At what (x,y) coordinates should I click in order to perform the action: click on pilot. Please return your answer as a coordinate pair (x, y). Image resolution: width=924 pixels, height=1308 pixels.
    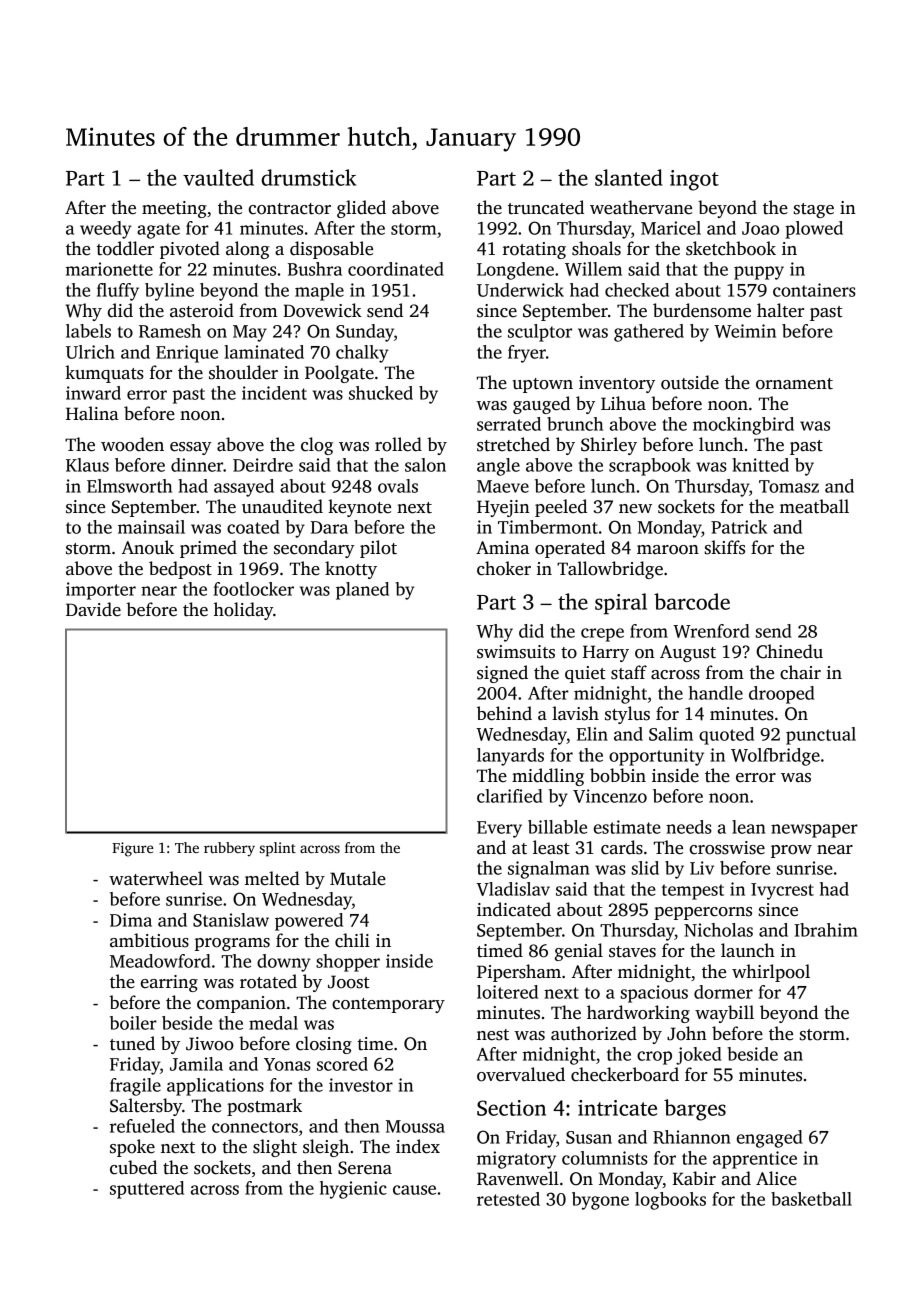
    Looking at the image, I should click on (378, 549).
